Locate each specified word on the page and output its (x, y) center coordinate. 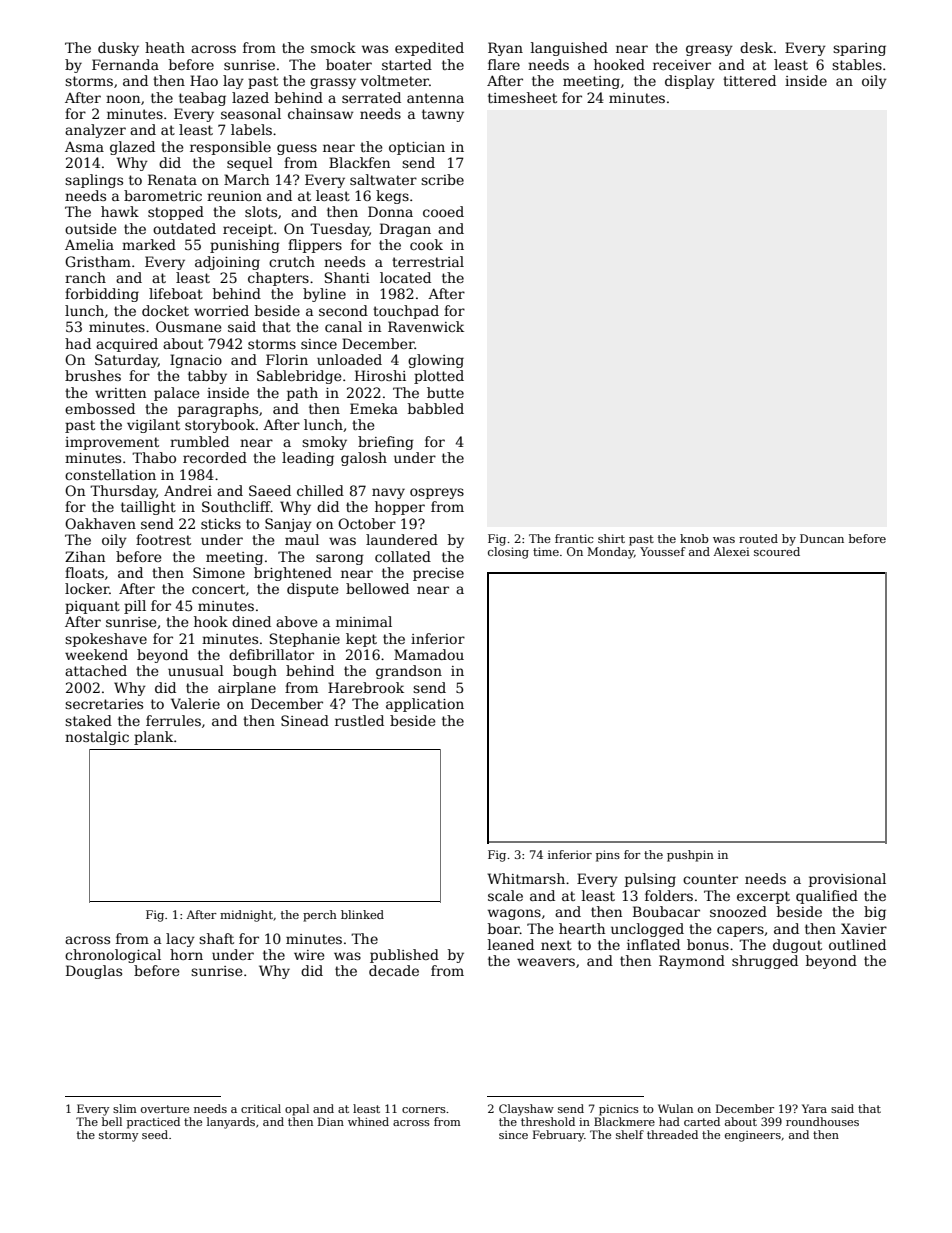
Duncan (822, 538)
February (558, 1136)
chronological (113, 956)
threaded (672, 1134)
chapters (278, 279)
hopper (400, 508)
